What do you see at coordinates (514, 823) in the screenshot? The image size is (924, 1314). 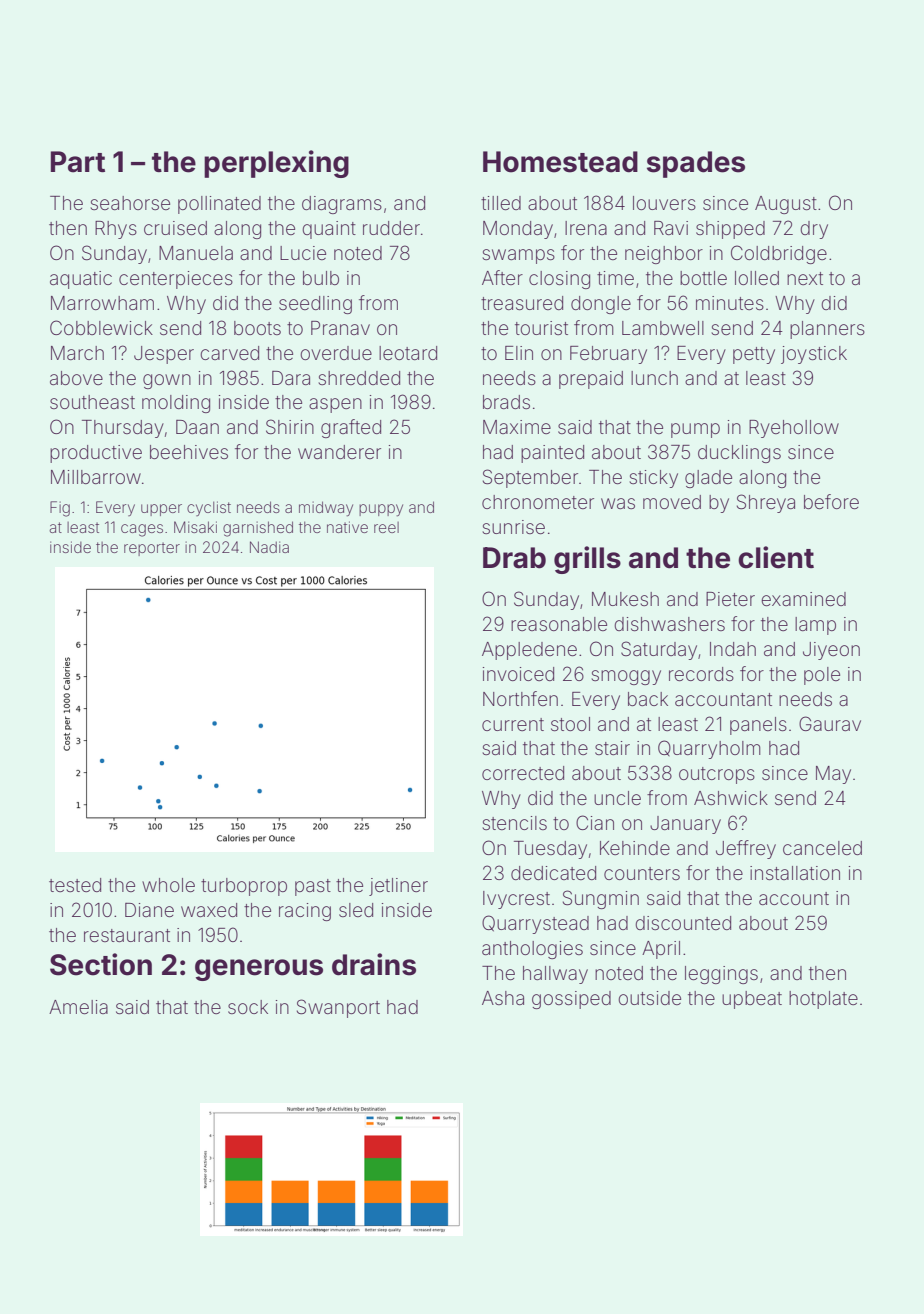 I see `stencils` at bounding box center [514, 823].
